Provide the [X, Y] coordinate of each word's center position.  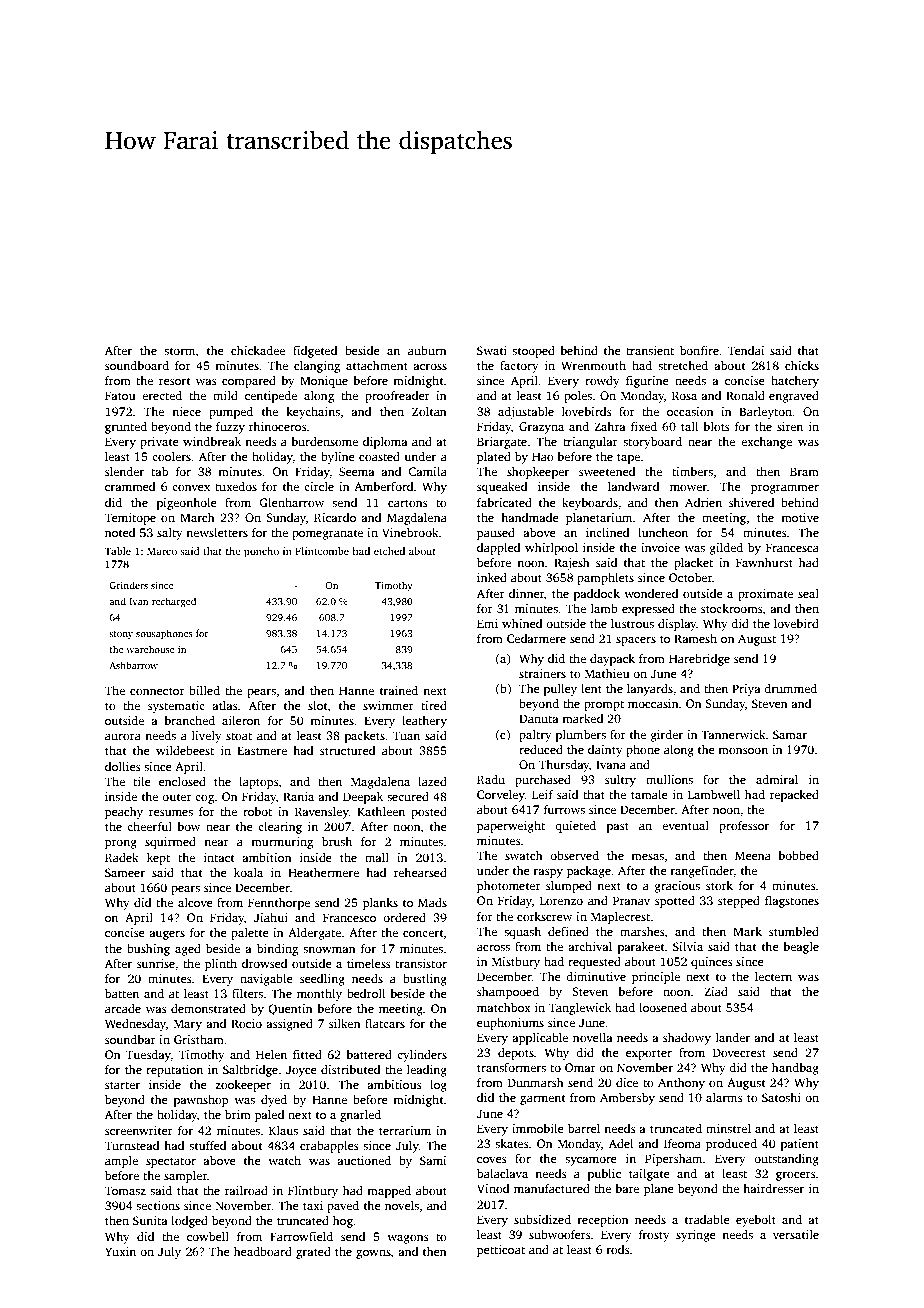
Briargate [502, 443]
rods [617, 1249]
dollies [122, 766]
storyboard [652, 443]
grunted [126, 428]
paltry [535, 736]
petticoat [501, 1251]
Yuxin [120, 1251]
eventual [685, 825]
